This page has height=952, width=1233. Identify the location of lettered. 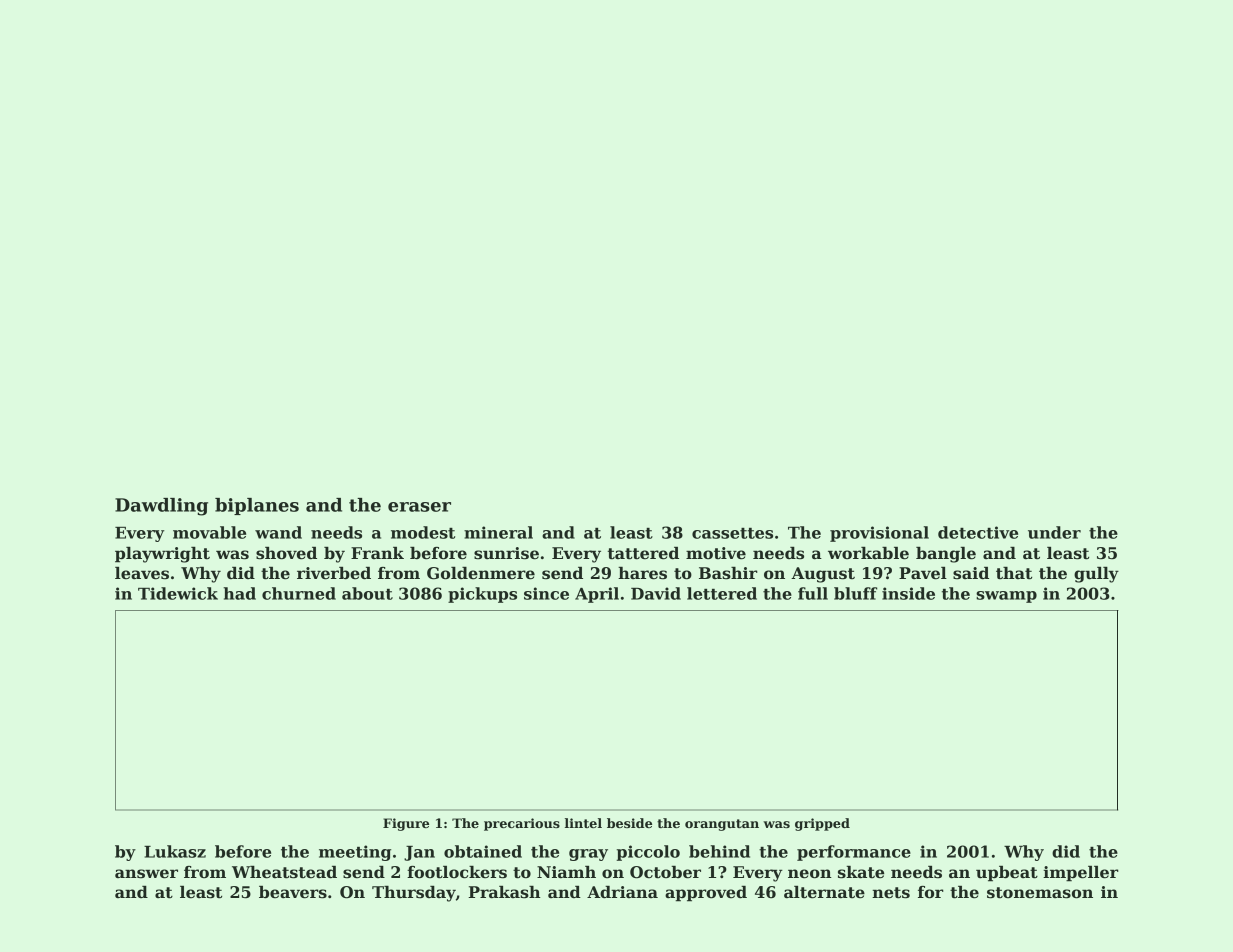
(722, 593).
